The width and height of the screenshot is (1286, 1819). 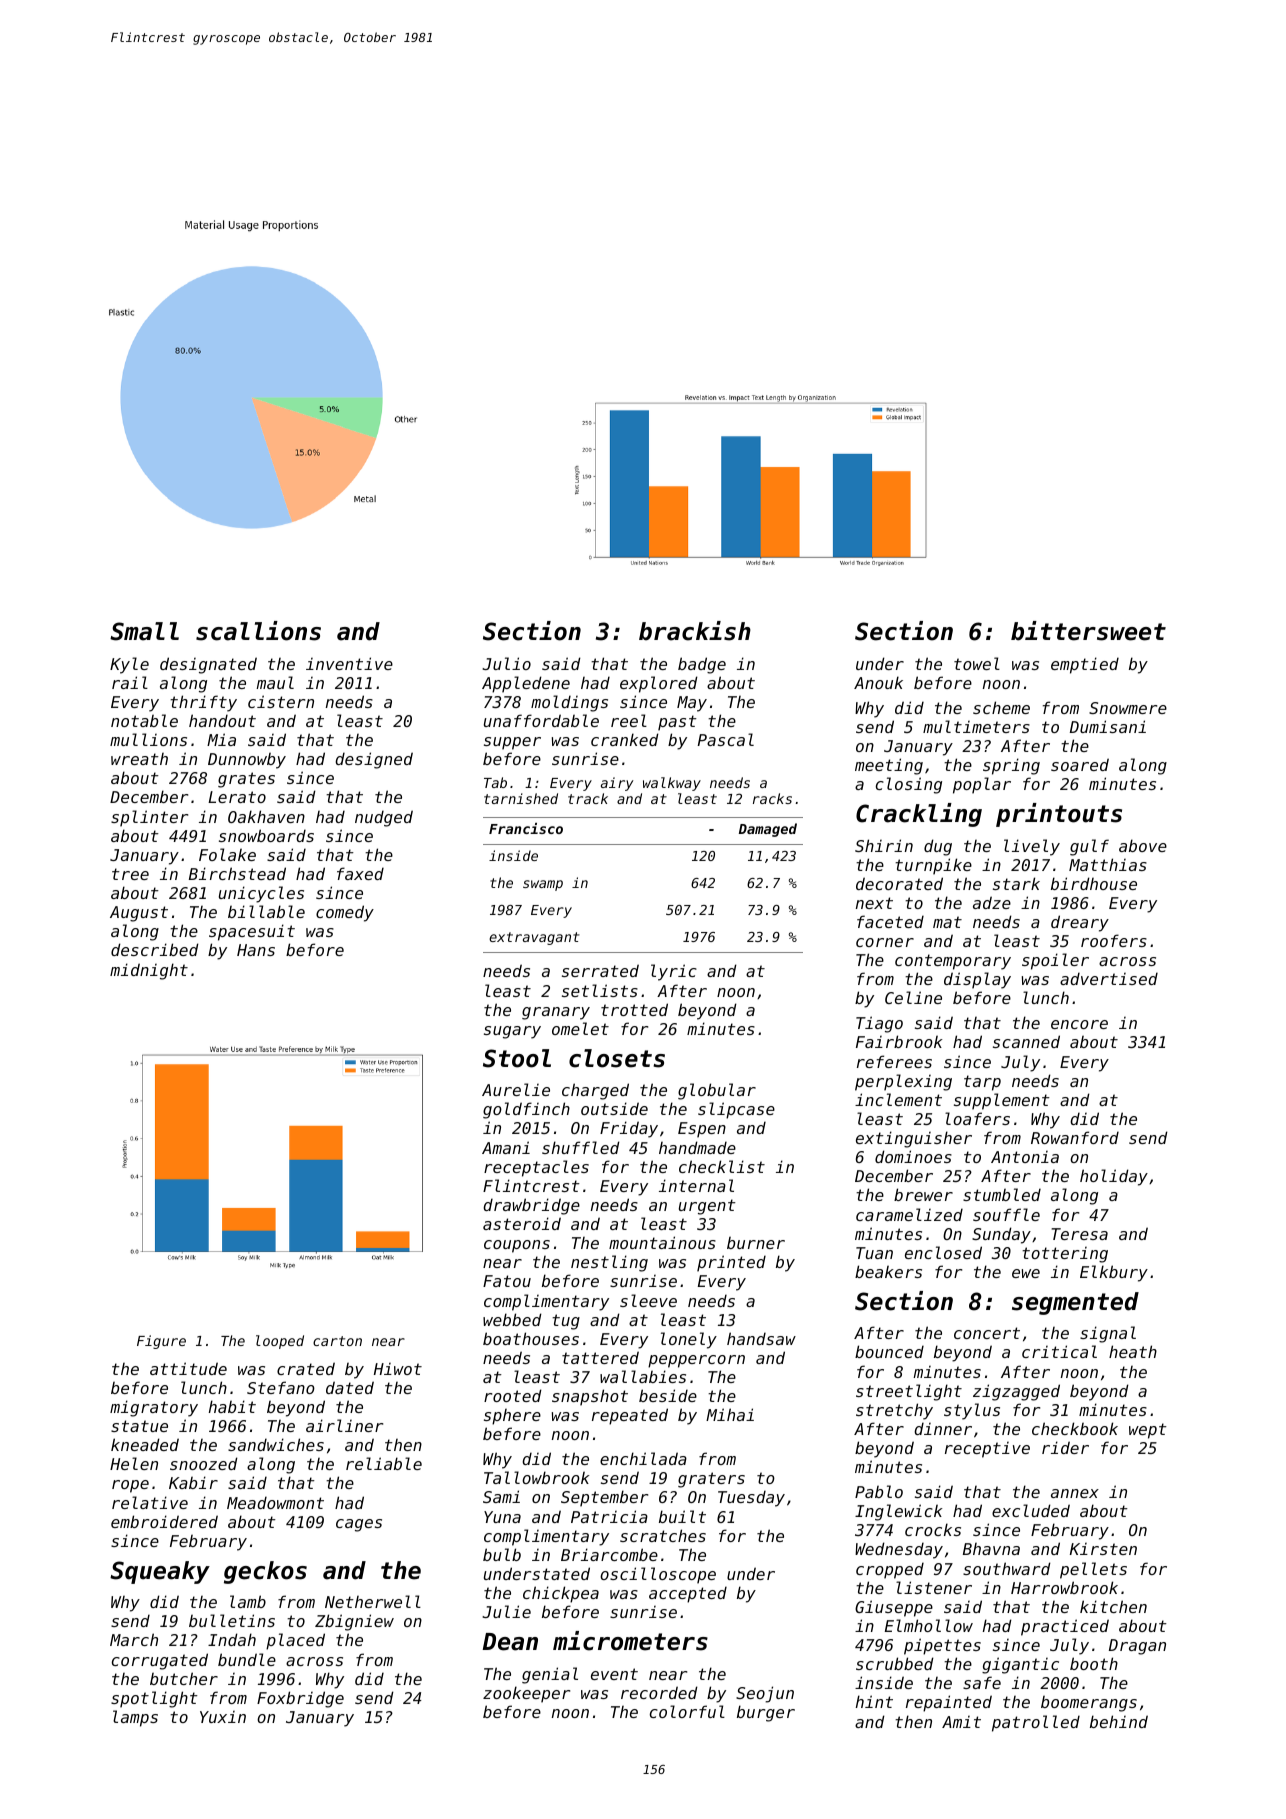 What do you see at coordinates (695, 631) in the screenshot?
I see `brackish` at bounding box center [695, 631].
